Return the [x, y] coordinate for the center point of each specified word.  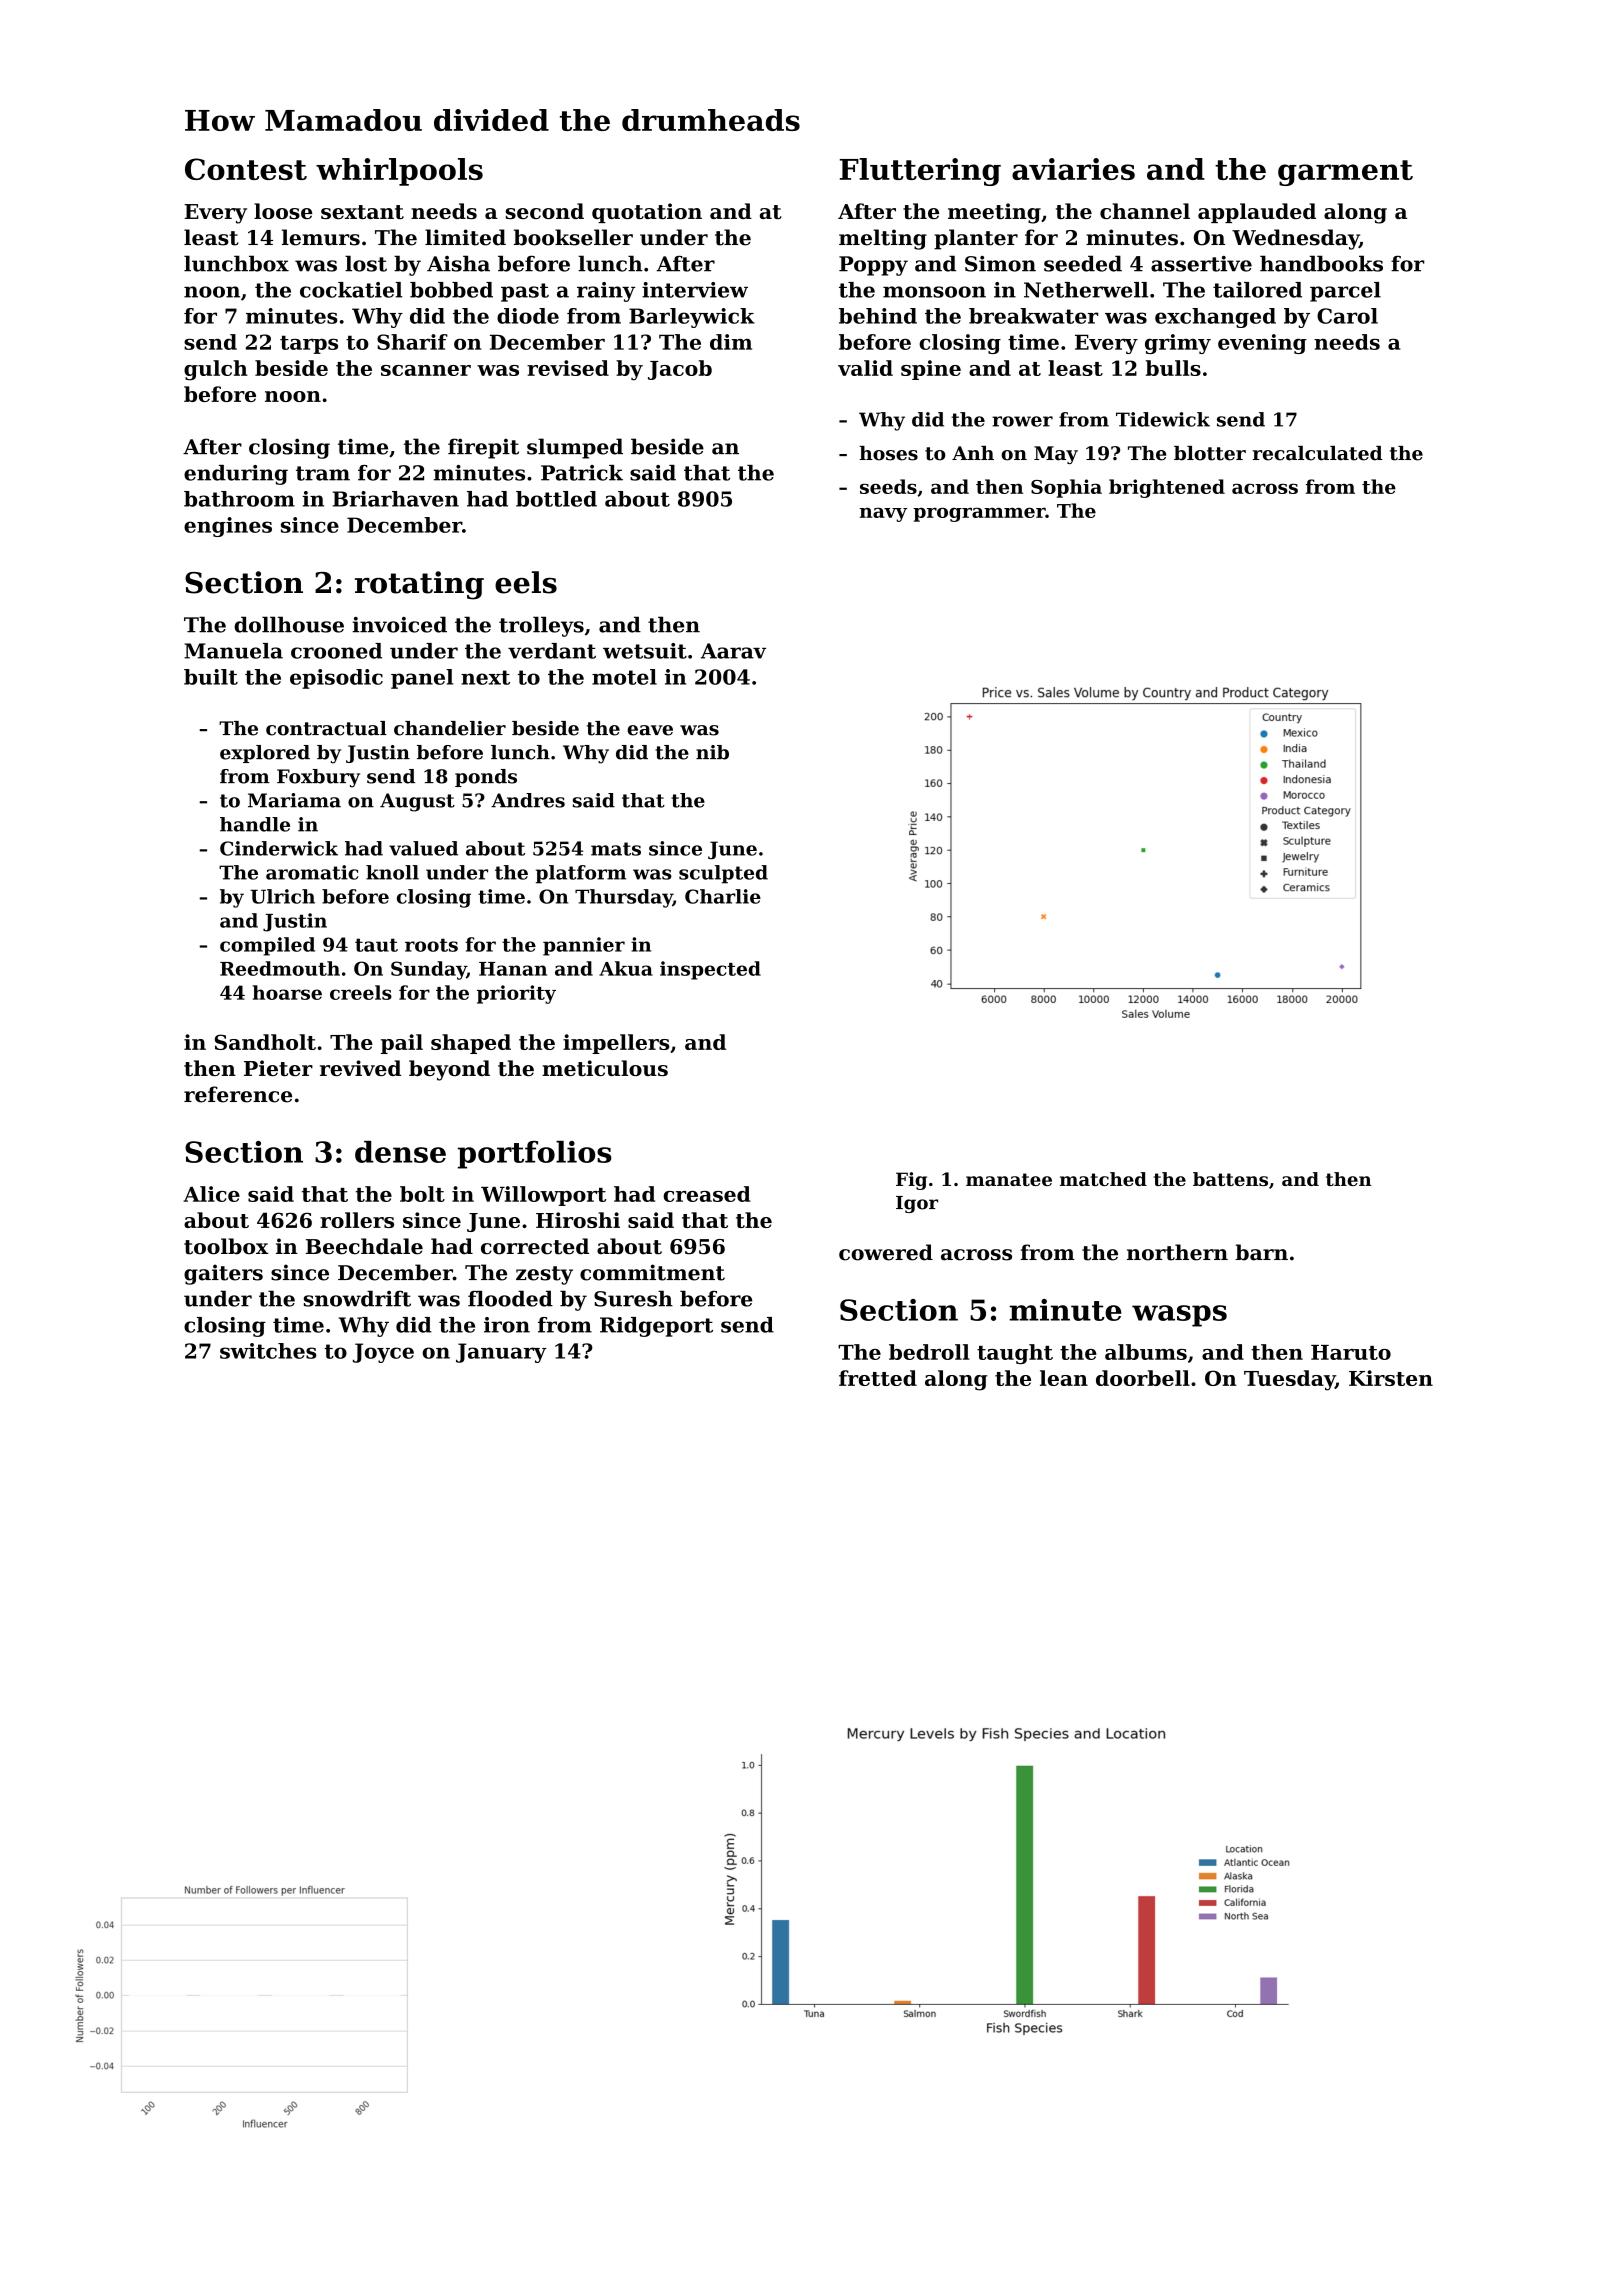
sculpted [723, 874]
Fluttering [920, 172]
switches [268, 1351]
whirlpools [399, 172]
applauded [1257, 213]
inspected [710, 970]
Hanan [513, 969]
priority [516, 994]
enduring [236, 475]
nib [712, 752]
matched [1103, 1179]
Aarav [733, 651]
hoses [888, 453]
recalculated [1318, 453]
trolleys [541, 626]
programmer [979, 514]
